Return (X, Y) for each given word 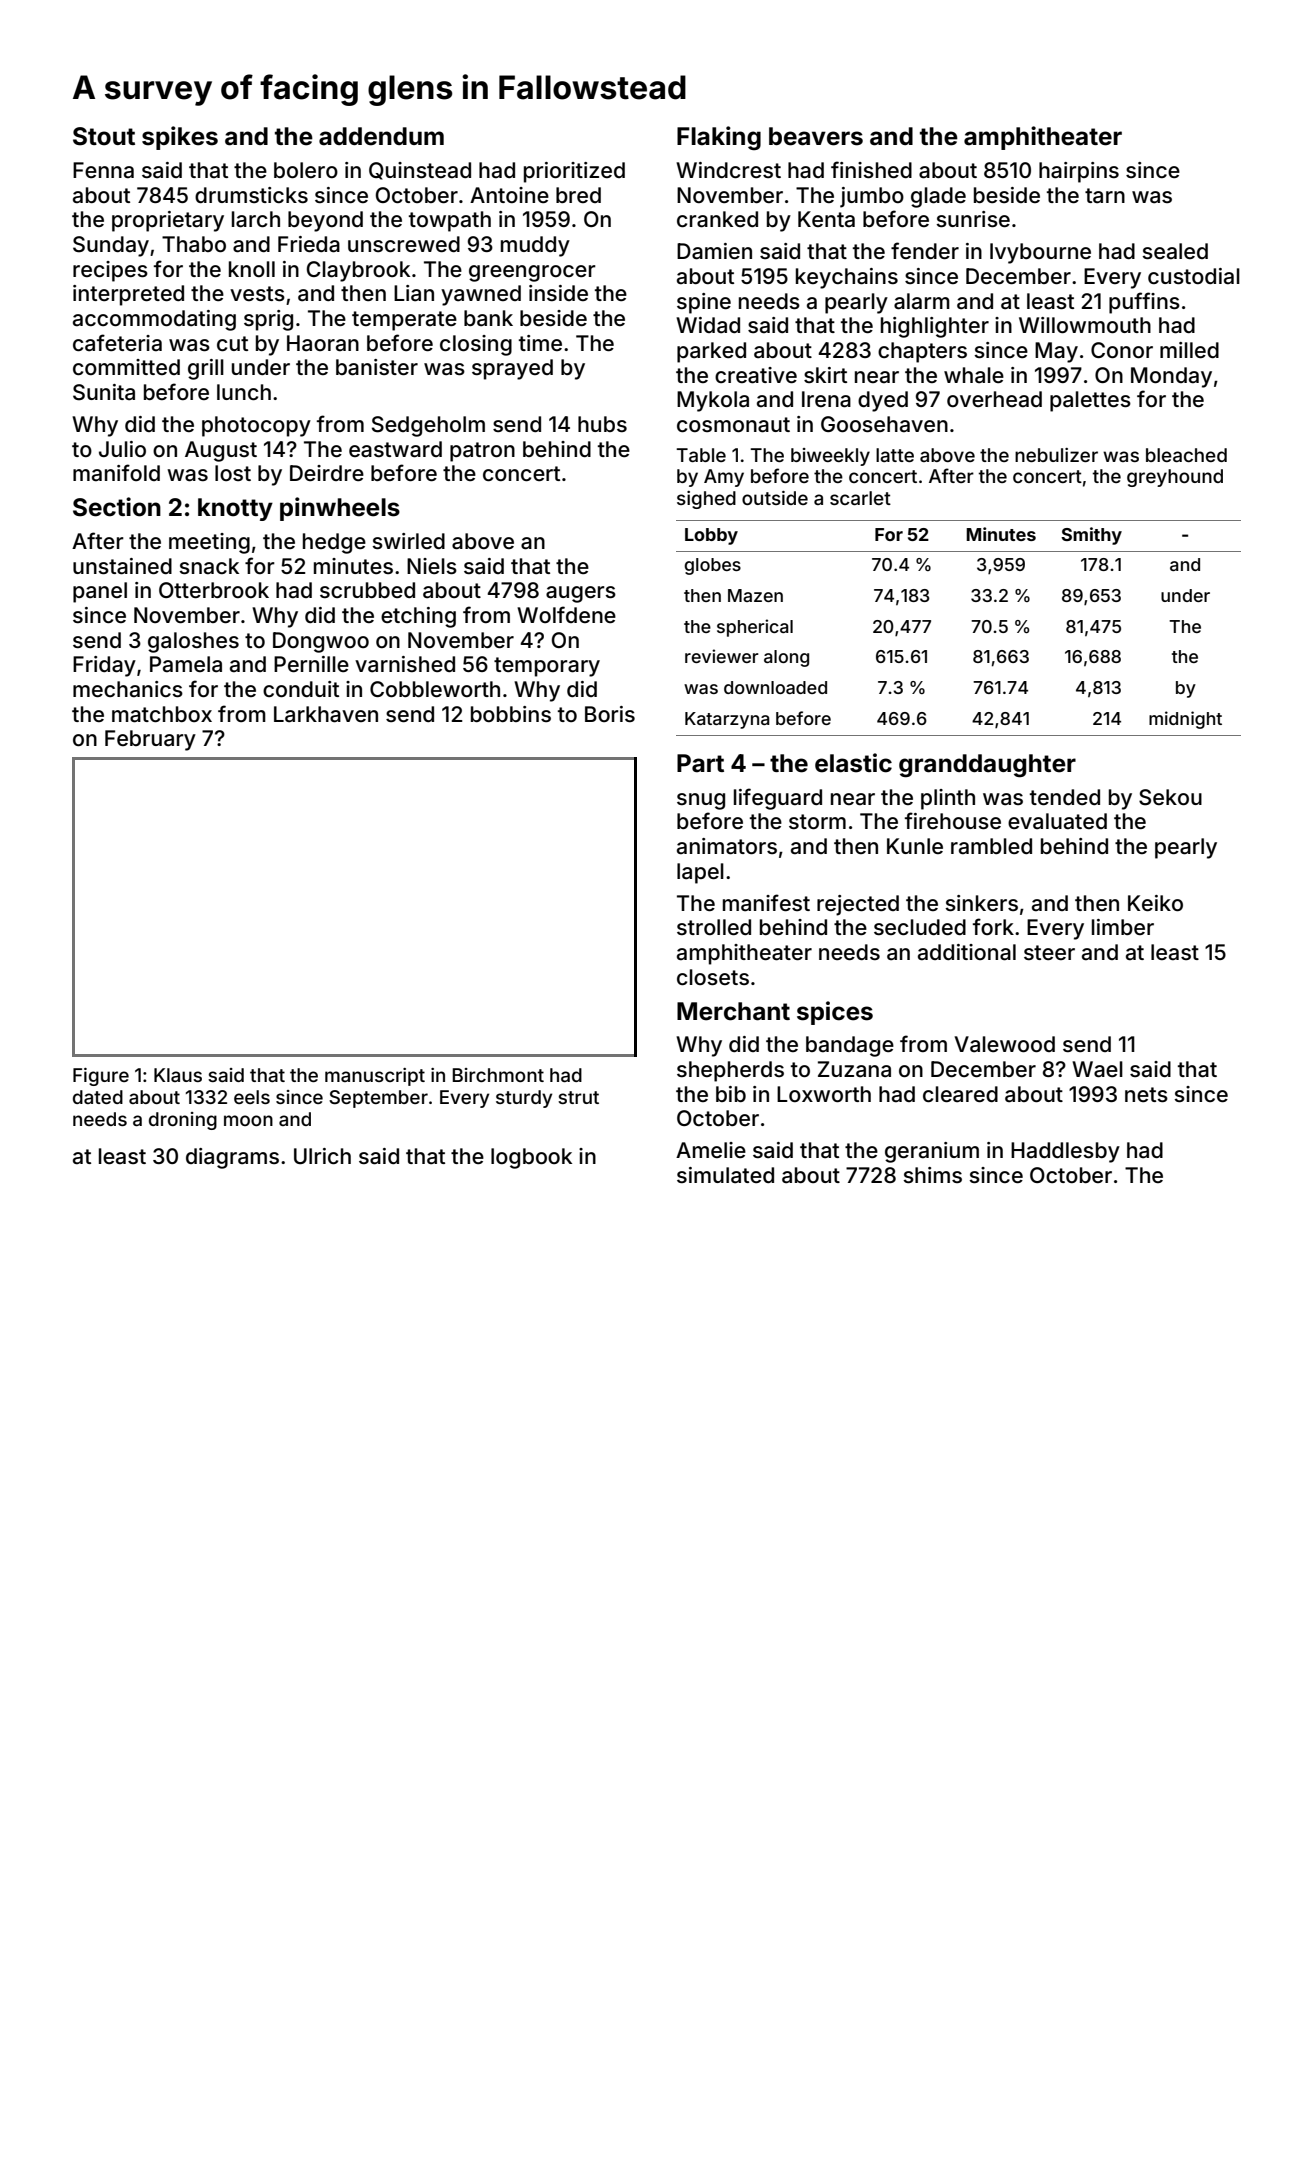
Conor (1122, 350)
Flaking (719, 138)
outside (775, 498)
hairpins (1079, 172)
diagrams (232, 1158)
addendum (381, 136)
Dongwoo (321, 642)
